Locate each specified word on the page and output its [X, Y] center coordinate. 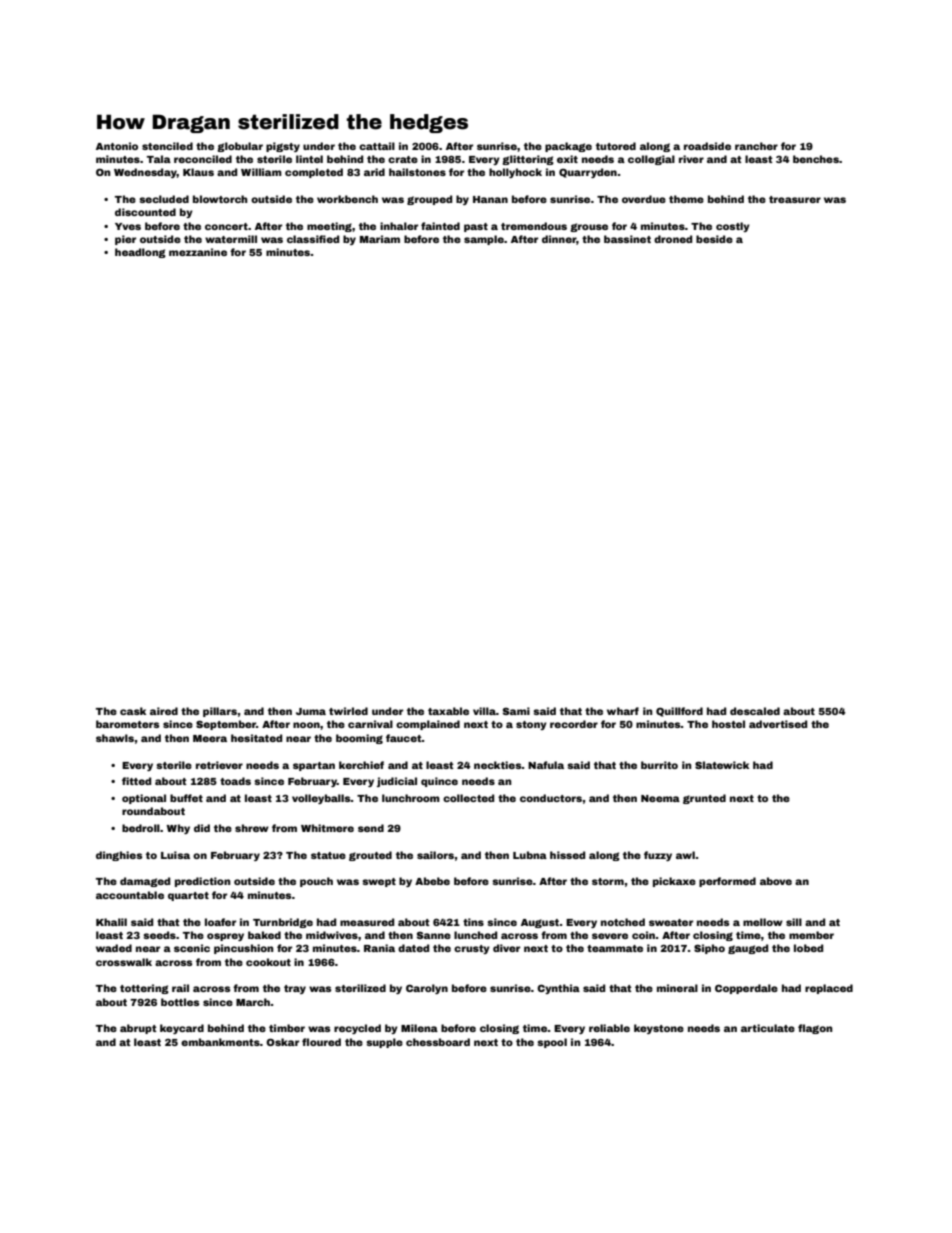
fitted [136, 781]
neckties [498, 765]
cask [133, 711]
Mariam [380, 239]
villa [484, 711]
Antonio [117, 146]
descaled [755, 711]
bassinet [627, 239]
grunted [704, 799]
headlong [140, 253]
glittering [528, 160]
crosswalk [124, 962]
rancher [756, 146]
